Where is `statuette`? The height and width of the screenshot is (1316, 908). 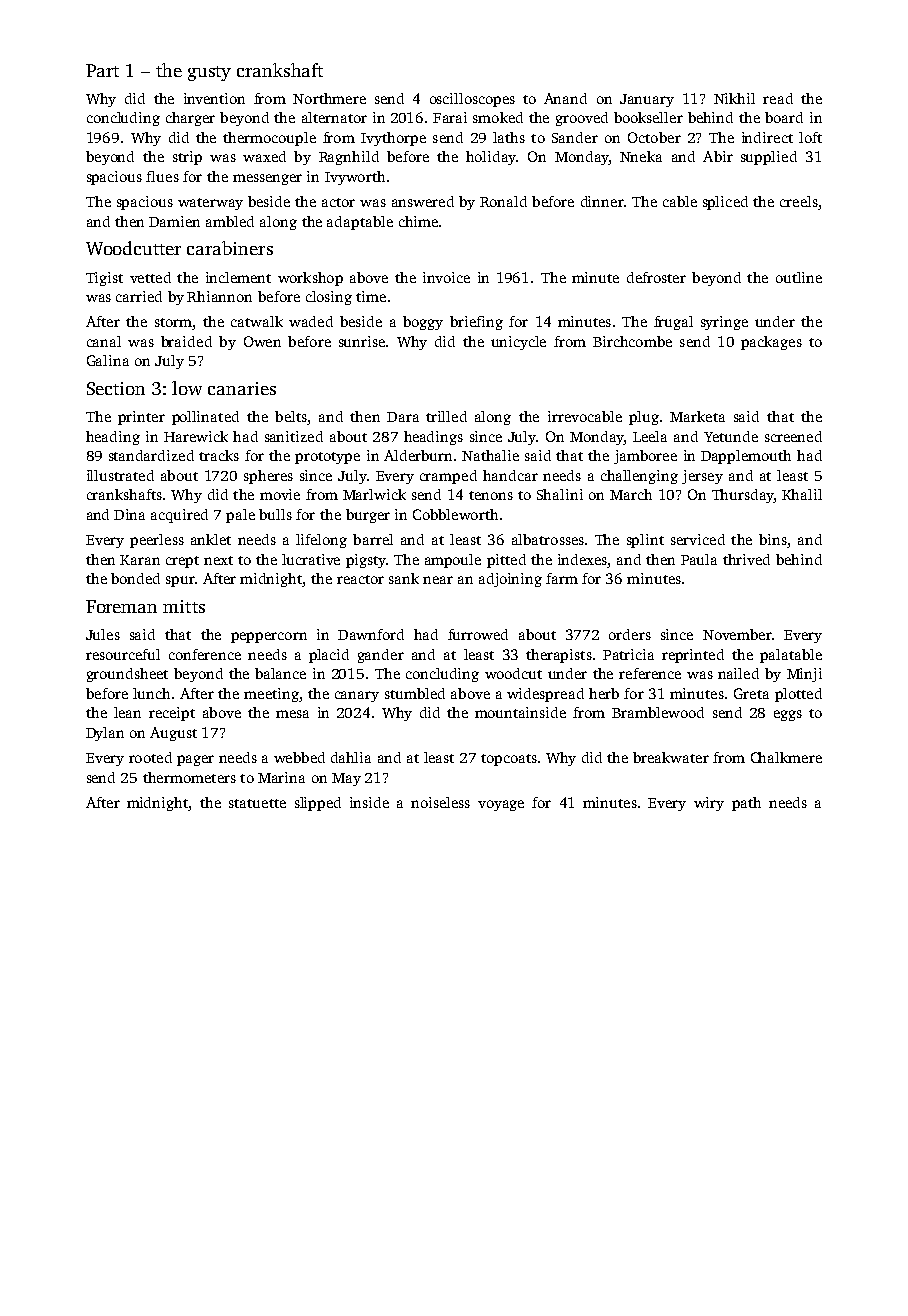
statuette is located at coordinates (257, 803).
